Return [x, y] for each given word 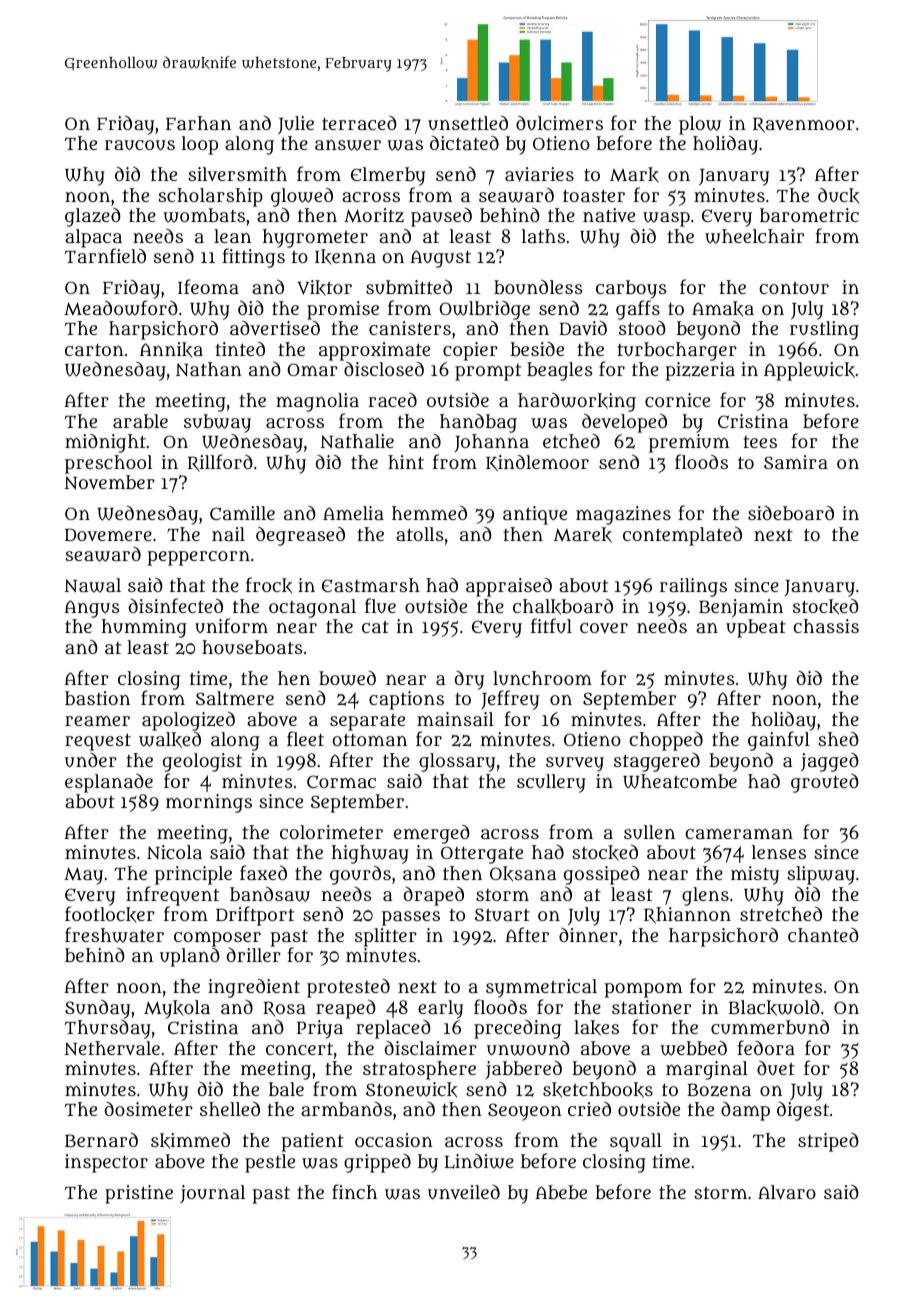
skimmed [190, 1140]
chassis [826, 626]
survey [575, 764]
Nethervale [112, 1048]
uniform [231, 625]
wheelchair [754, 236]
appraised [509, 587]
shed [838, 739]
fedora [766, 1047]
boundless [538, 286]
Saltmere [235, 698]
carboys [631, 289]
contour [794, 288]
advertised [275, 328]
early [440, 1010]
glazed [93, 217]
